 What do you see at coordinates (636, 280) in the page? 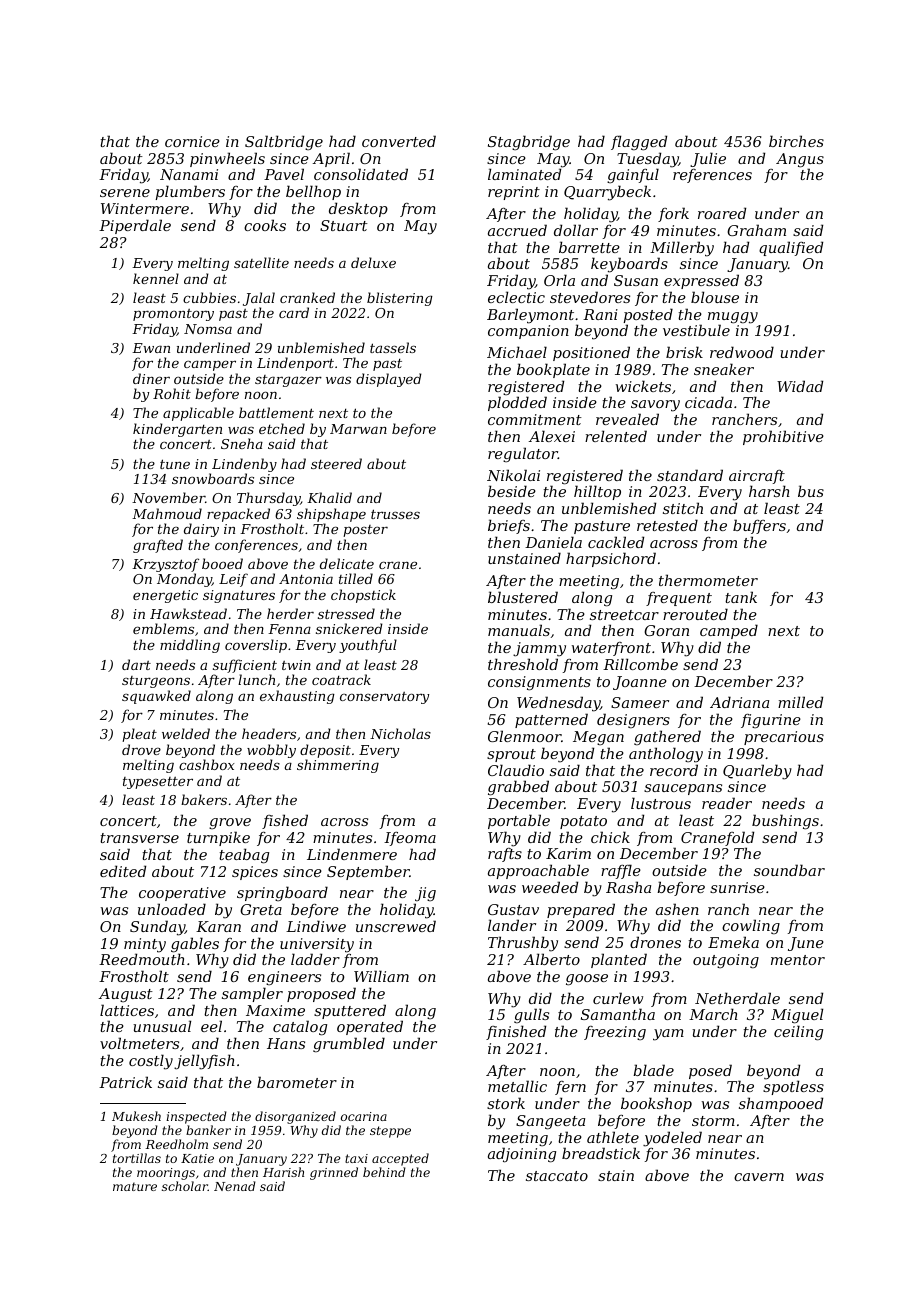
I see `Susan` at bounding box center [636, 280].
